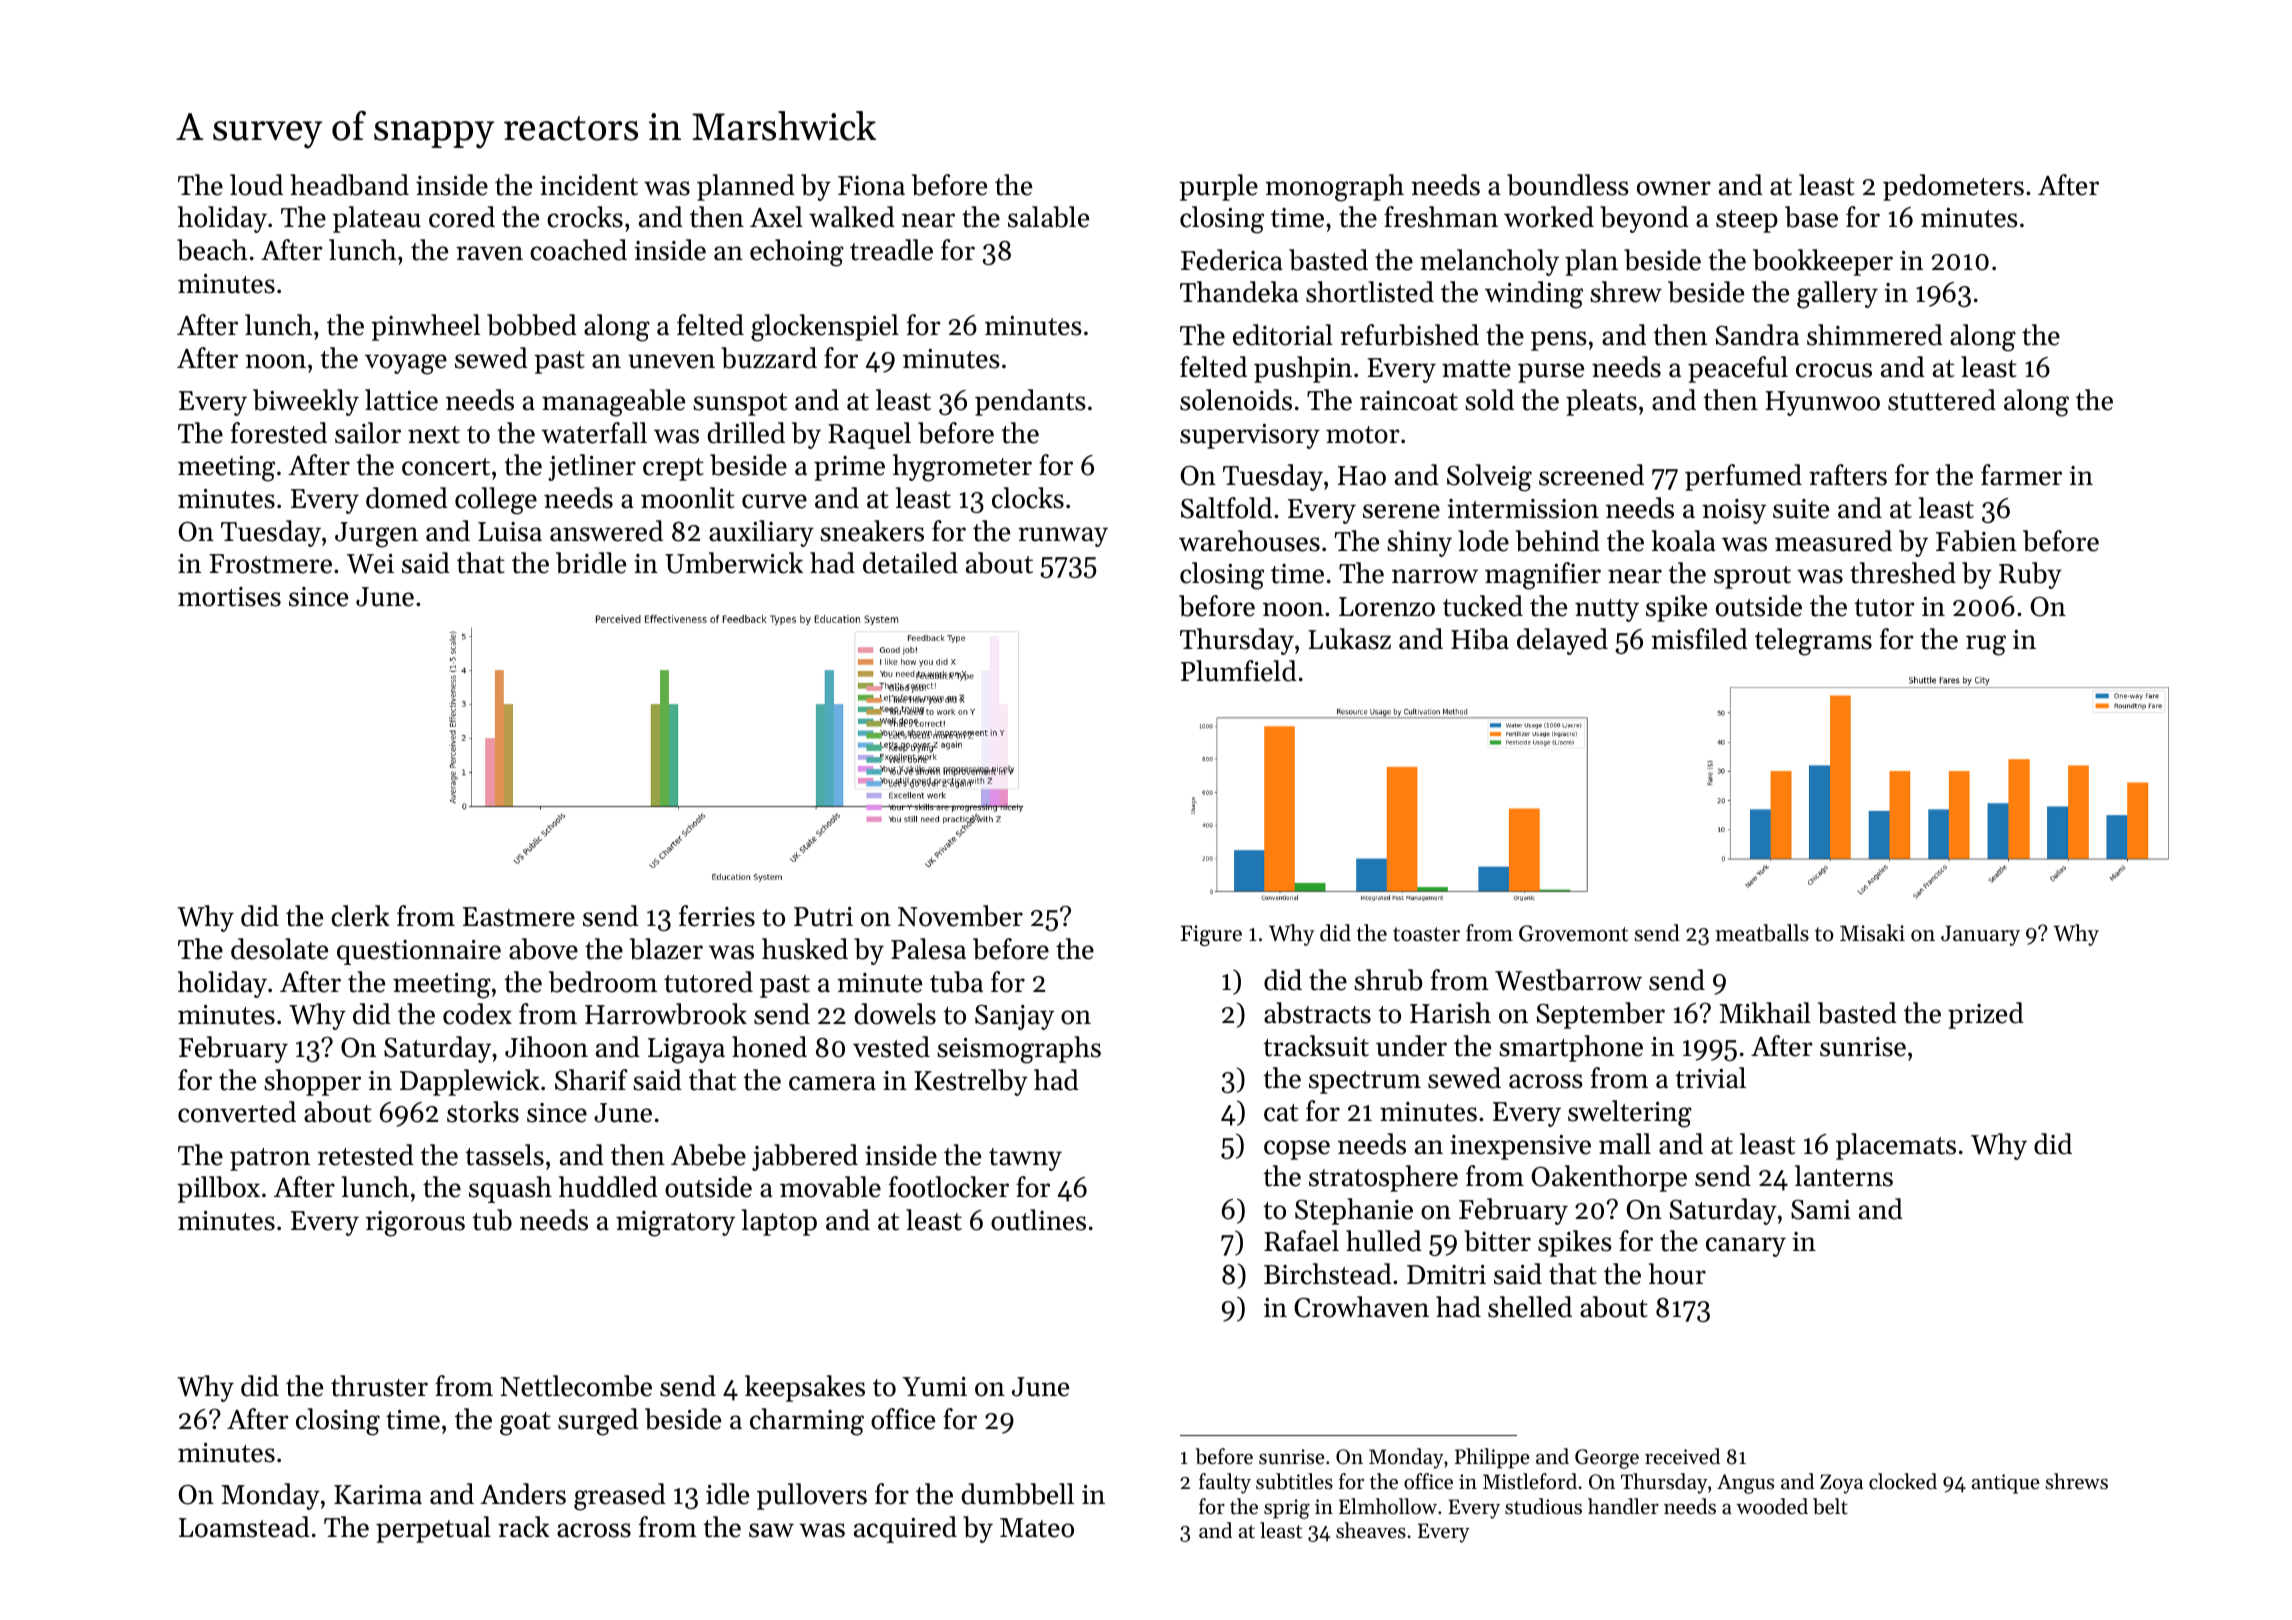  I want to click on Sami, so click(1821, 1210).
